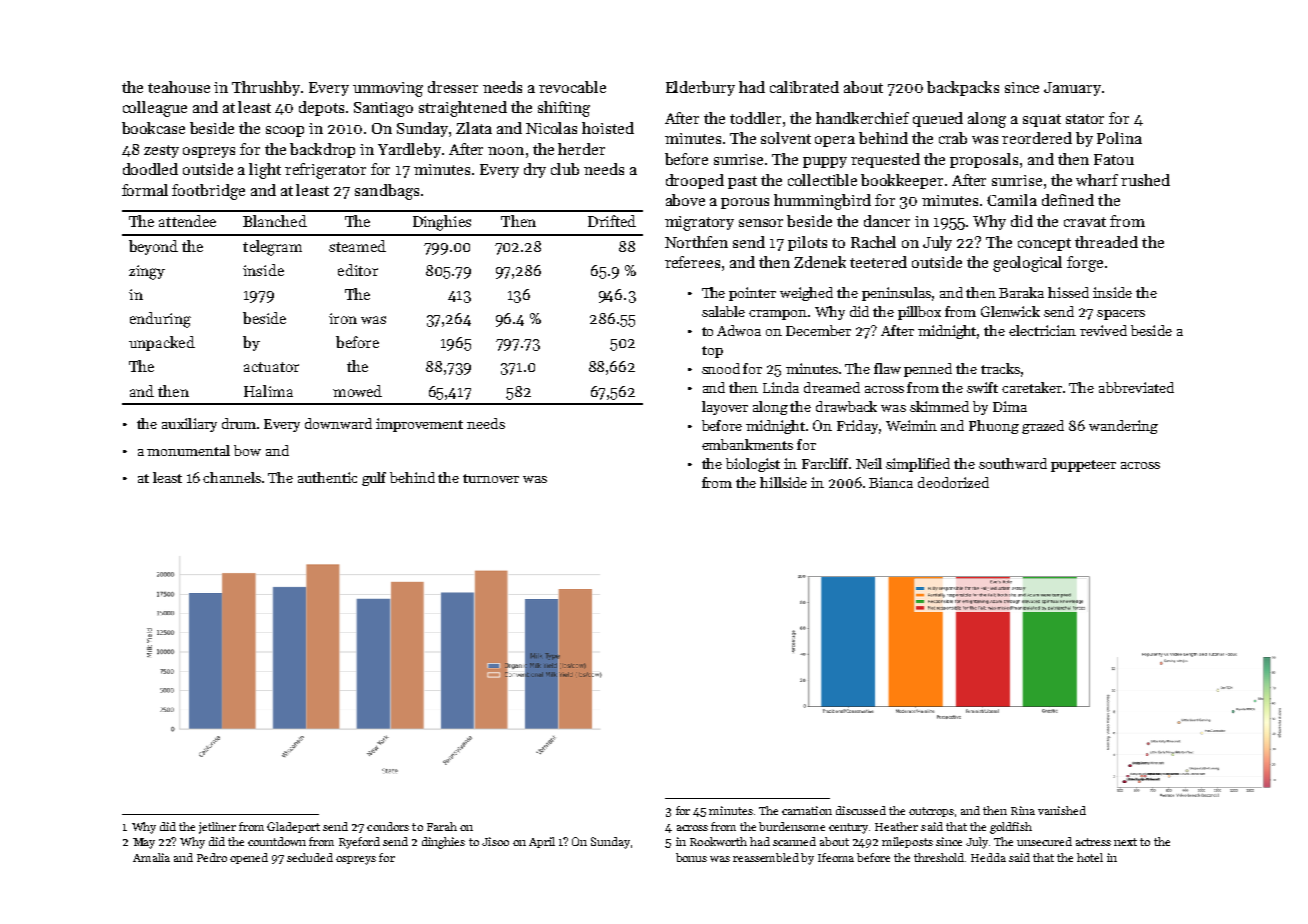  I want to click on Northfen, so click(696, 242).
